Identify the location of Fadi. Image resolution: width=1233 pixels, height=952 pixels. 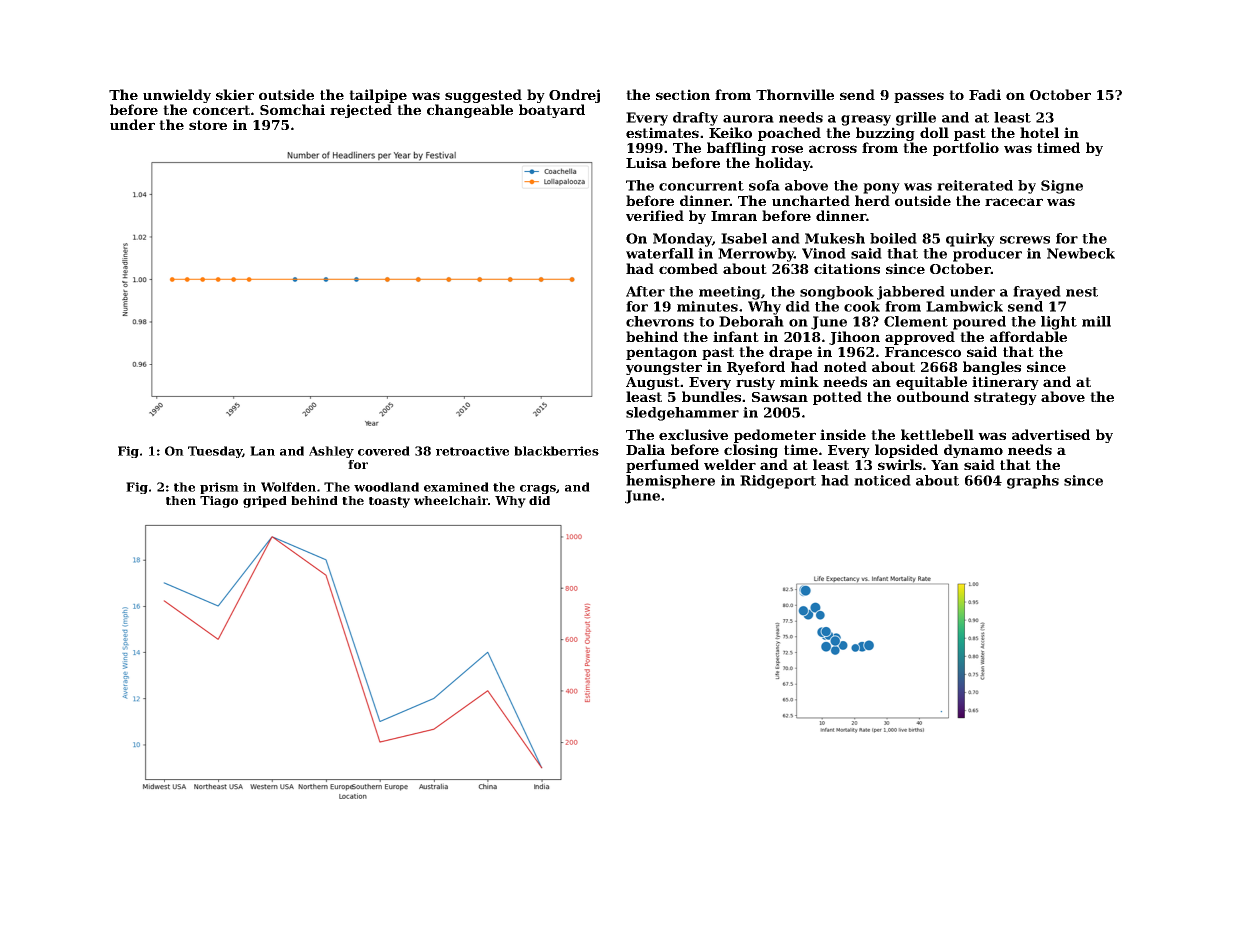
(985, 94).
